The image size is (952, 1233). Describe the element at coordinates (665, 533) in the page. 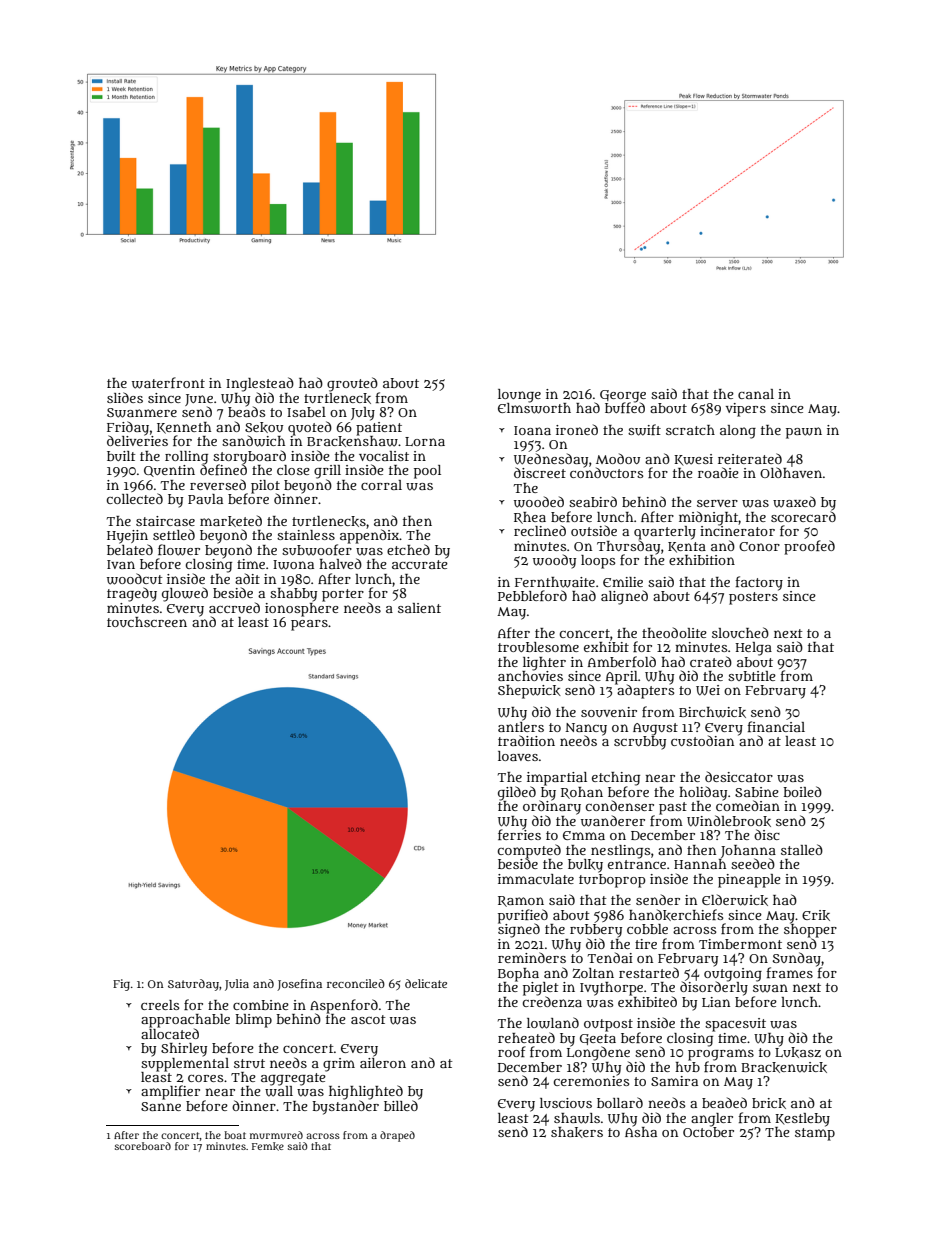

I see `quarterly` at that location.
